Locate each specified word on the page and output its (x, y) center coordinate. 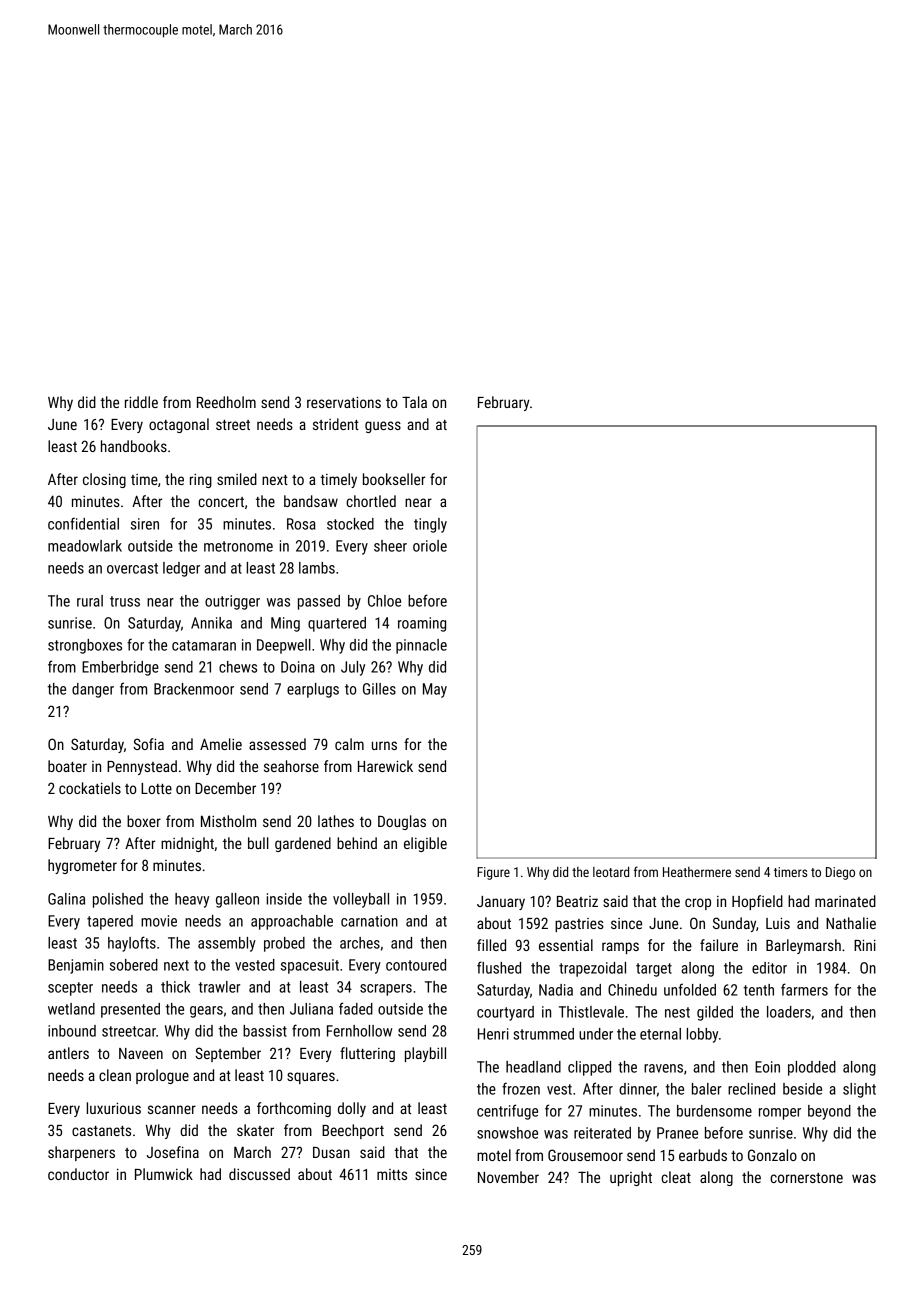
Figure (493, 873)
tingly (430, 525)
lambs (317, 568)
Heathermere (697, 872)
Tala (414, 402)
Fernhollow (359, 1031)
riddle (141, 402)
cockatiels (90, 788)
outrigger (232, 602)
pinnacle (421, 646)
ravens (663, 1068)
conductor (78, 1174)
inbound (72, 1031)
